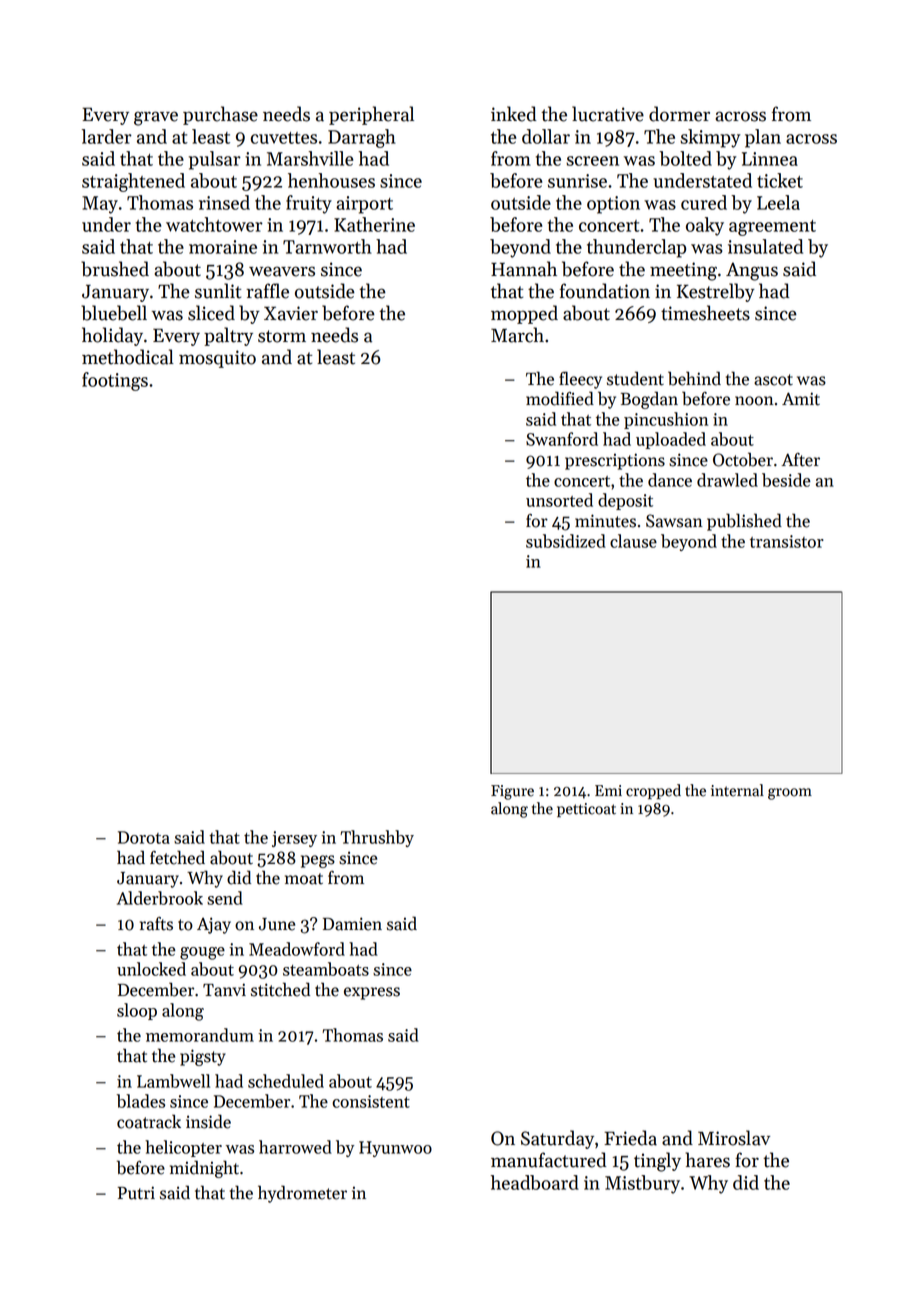 The image size is (924, 1311). I want to click on Xavier, so click(291, 313).
